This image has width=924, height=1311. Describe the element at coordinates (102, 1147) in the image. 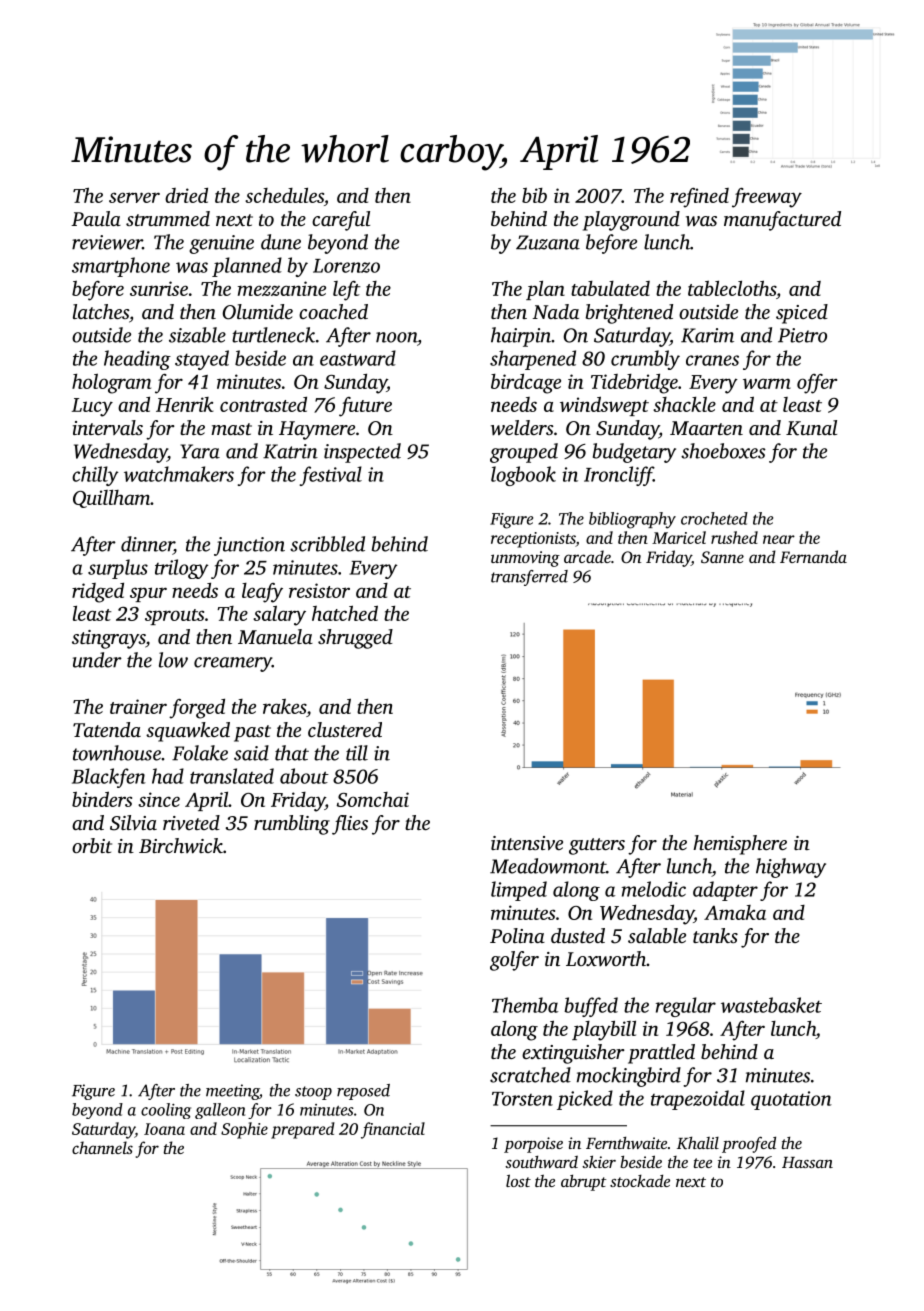

I see `channels` at that location.
